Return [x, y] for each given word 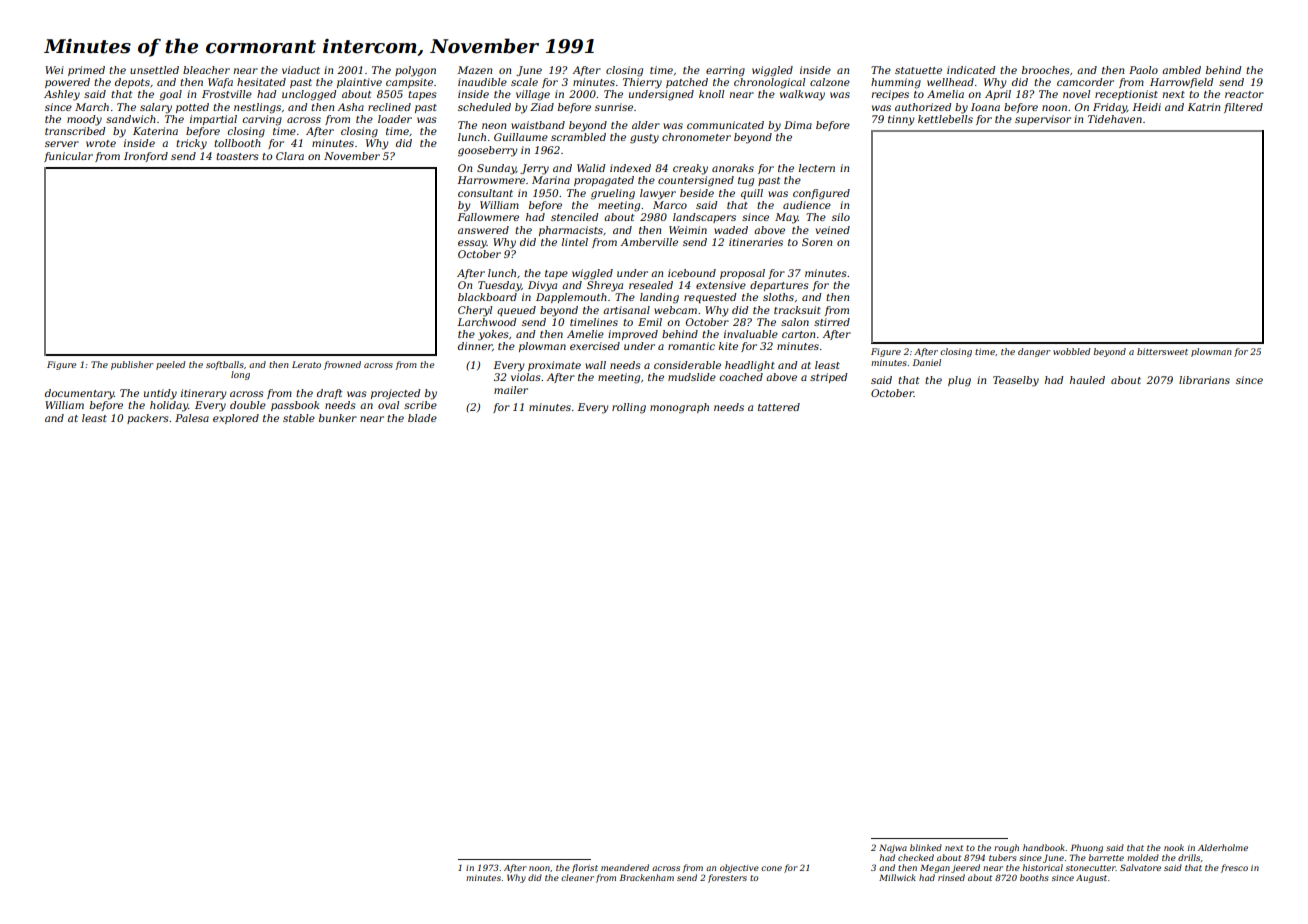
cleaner [577, 877]
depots [132, 83]
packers [148, 419]
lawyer [658, 194]
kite [728, 346]
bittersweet [1162, 351]
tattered [779, 407]
